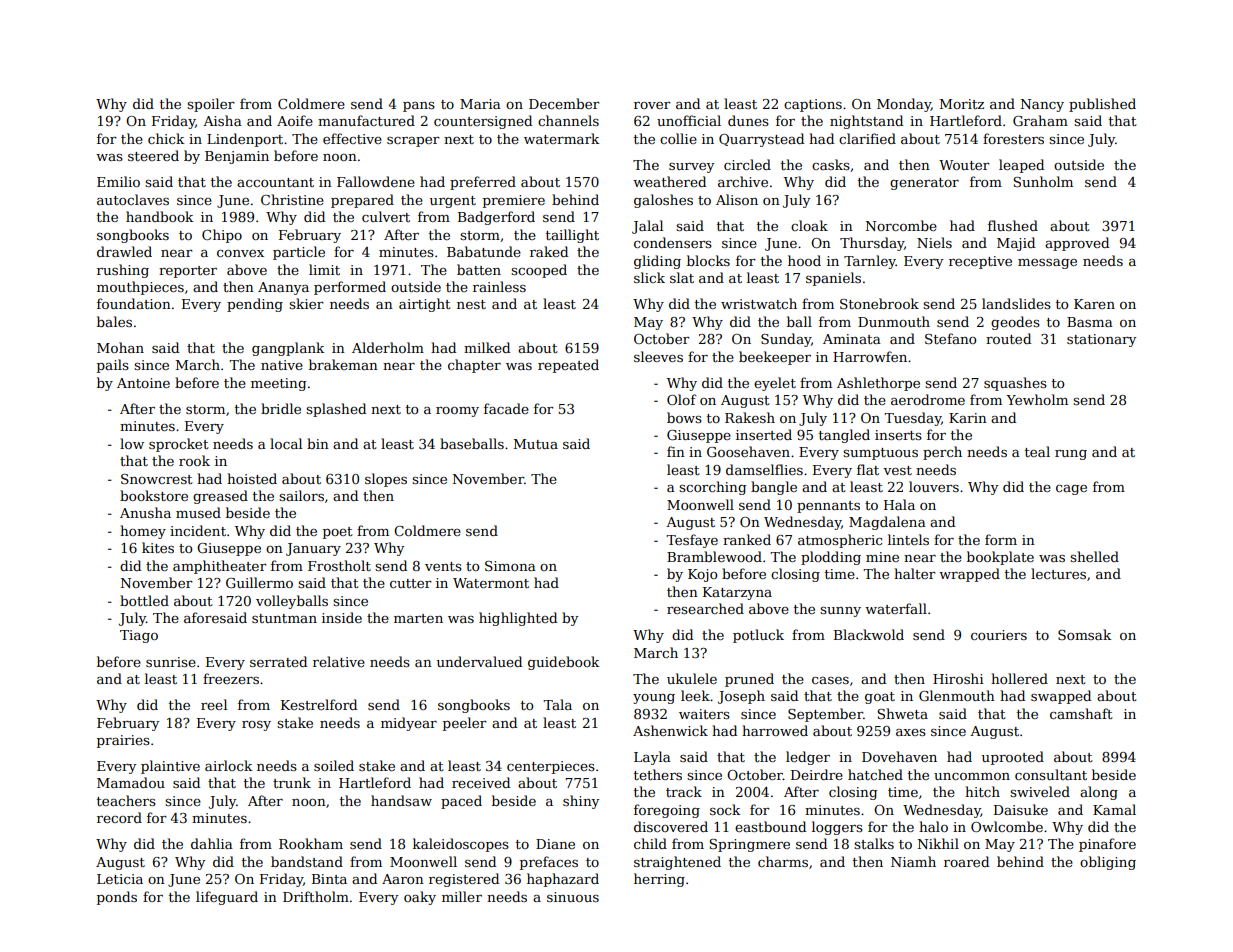 This document has width=1233, height=952. What do you see at coordinates (1085, 634) in the document?
I see `Somsak` at bounding box center [1085, 634].
